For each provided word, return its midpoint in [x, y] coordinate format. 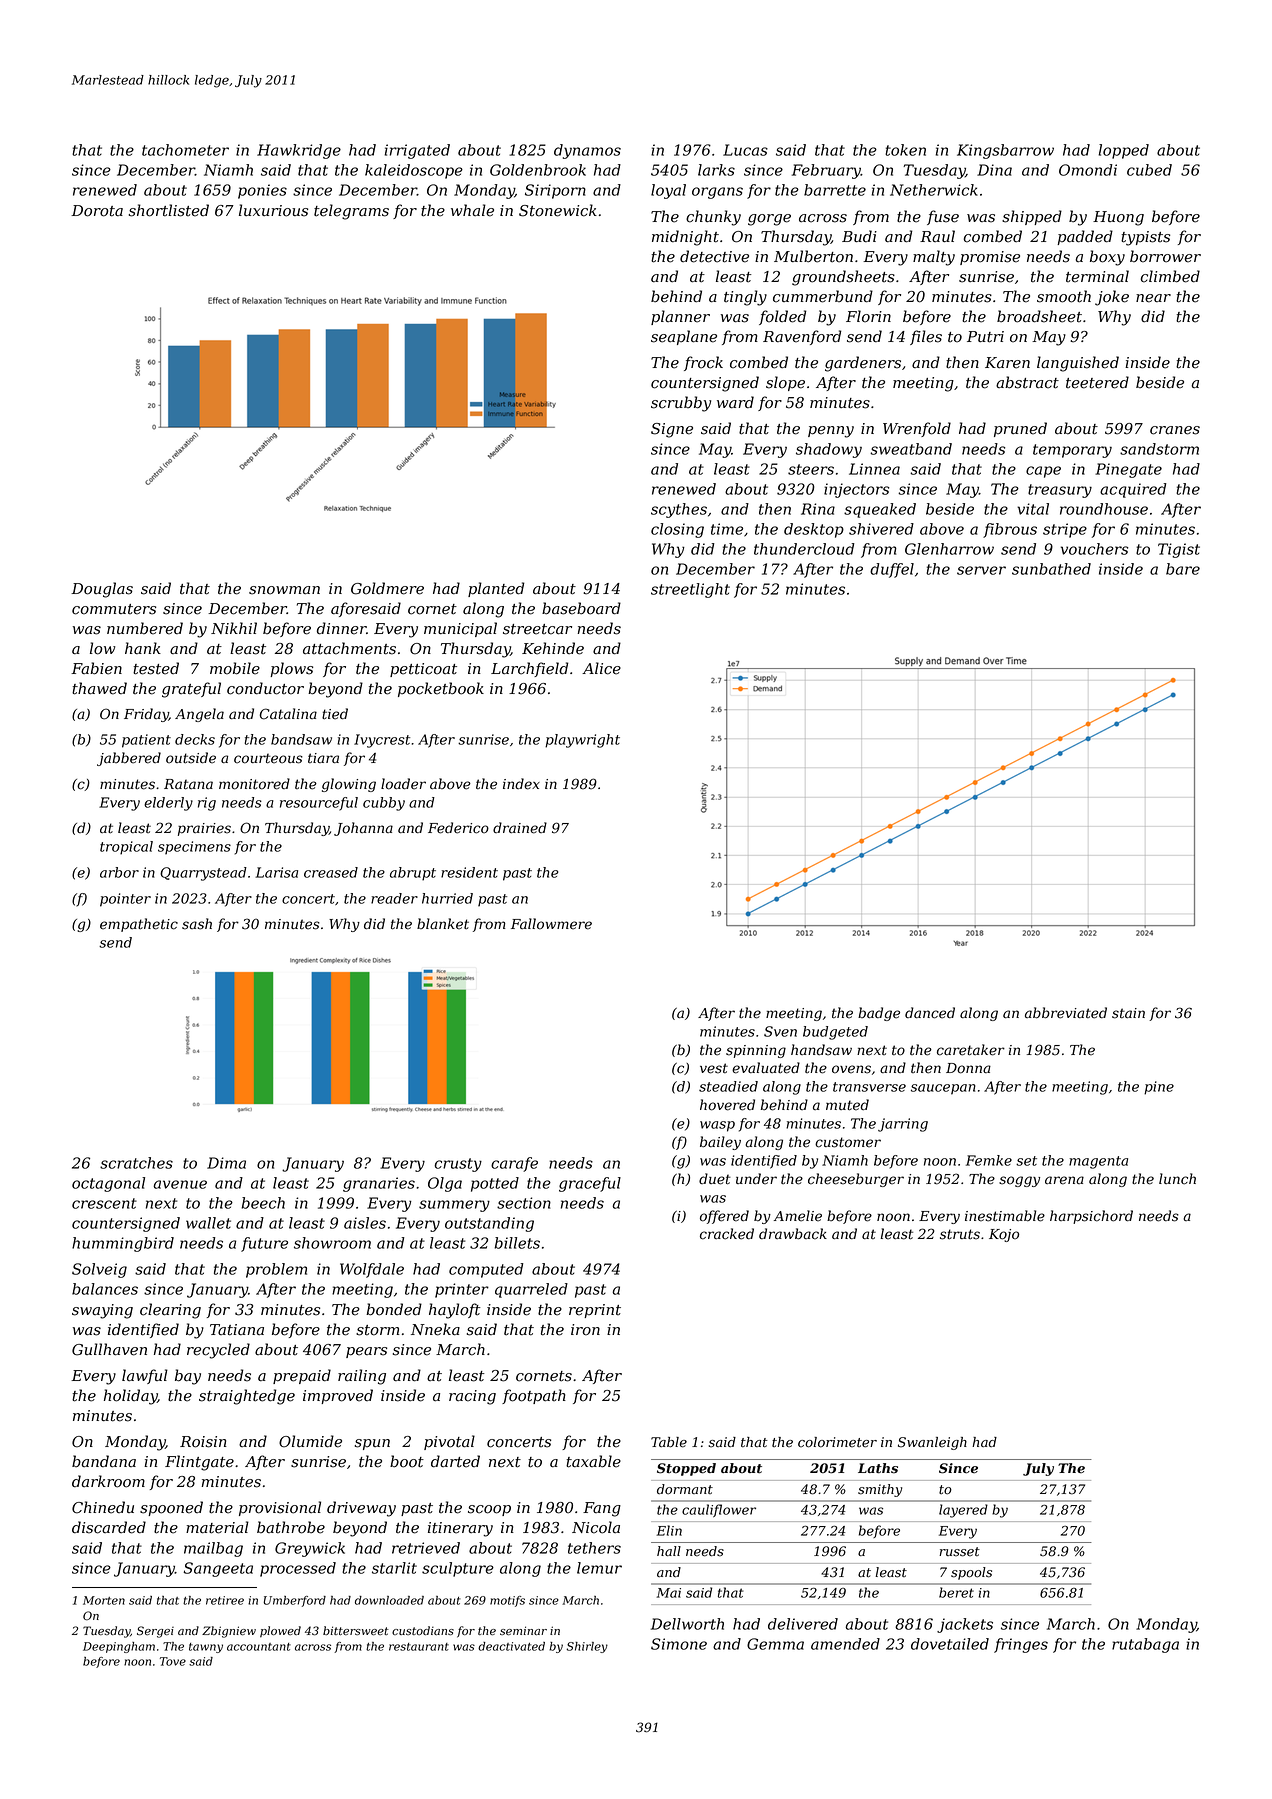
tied [335, 714]
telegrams [351, 212]
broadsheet [1039, 316]
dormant [685, 1489]
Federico [458, 828]
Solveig [99, 1270]
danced [930, 1013]
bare [1183, 569]
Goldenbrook [538, 170]
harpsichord [1091, 1217]
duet [715, 1179]
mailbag [213, 1549]
